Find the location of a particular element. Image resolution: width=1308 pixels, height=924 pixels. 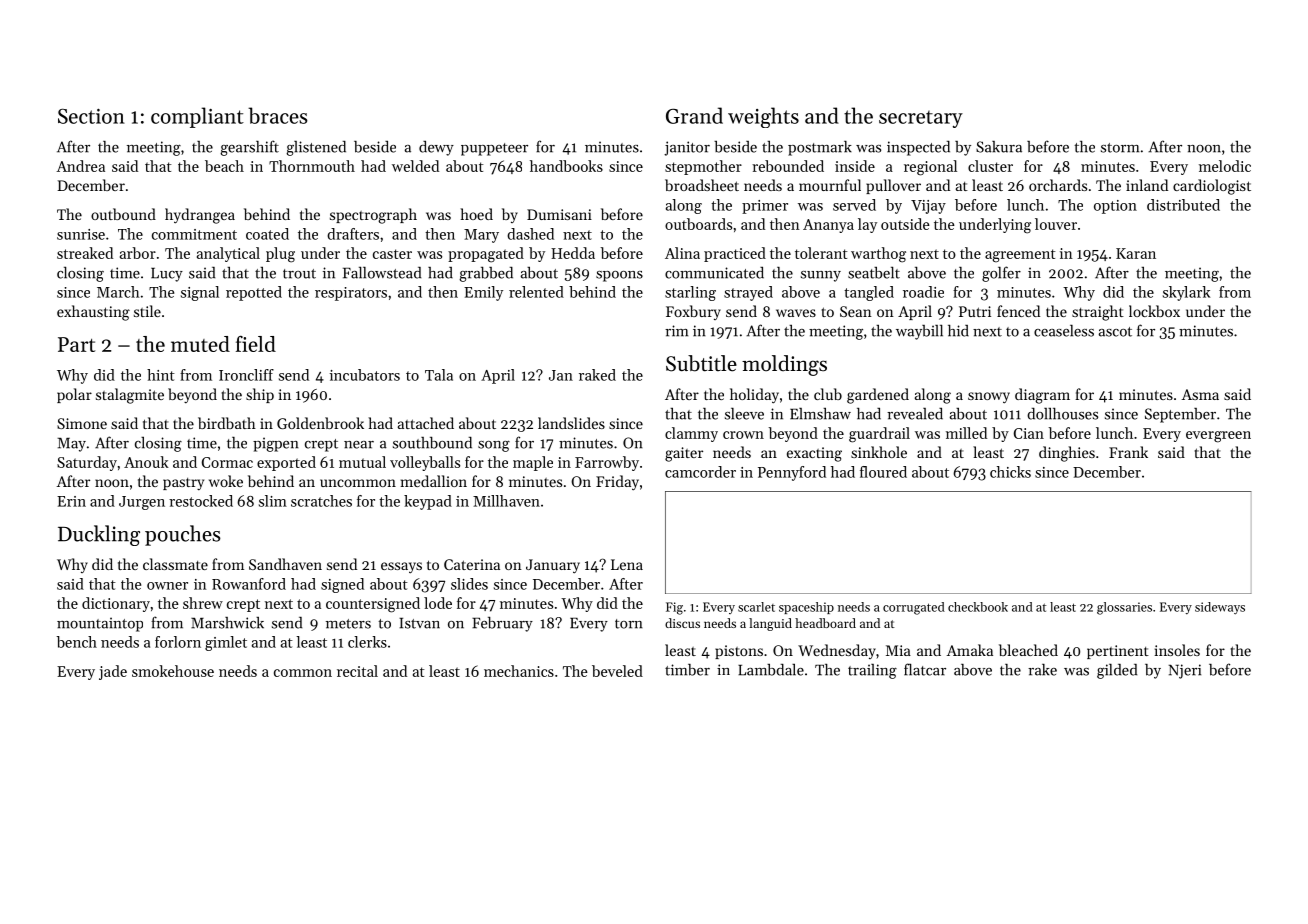

Karan is located at coordinates (1136, 253).
